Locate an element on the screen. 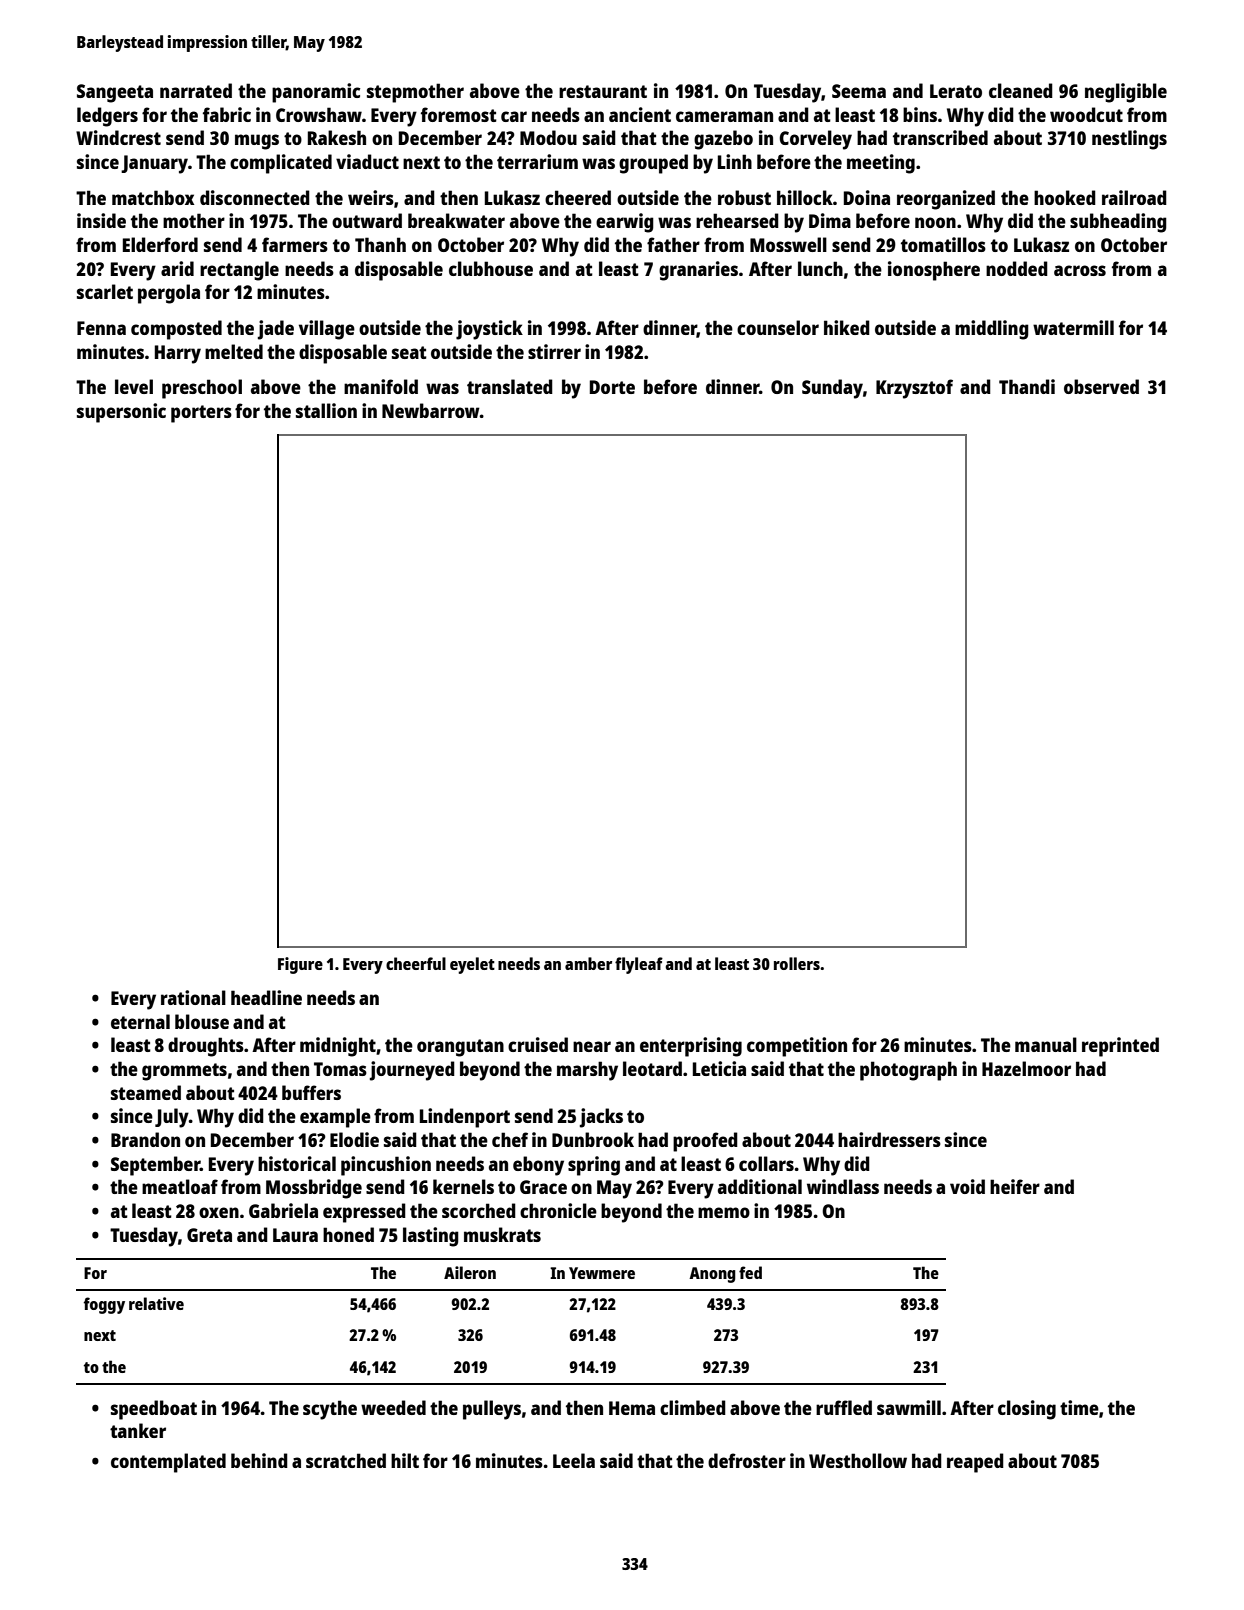 The image size is (1244, 1610). Dorte is located at coordinates (612, 387).
